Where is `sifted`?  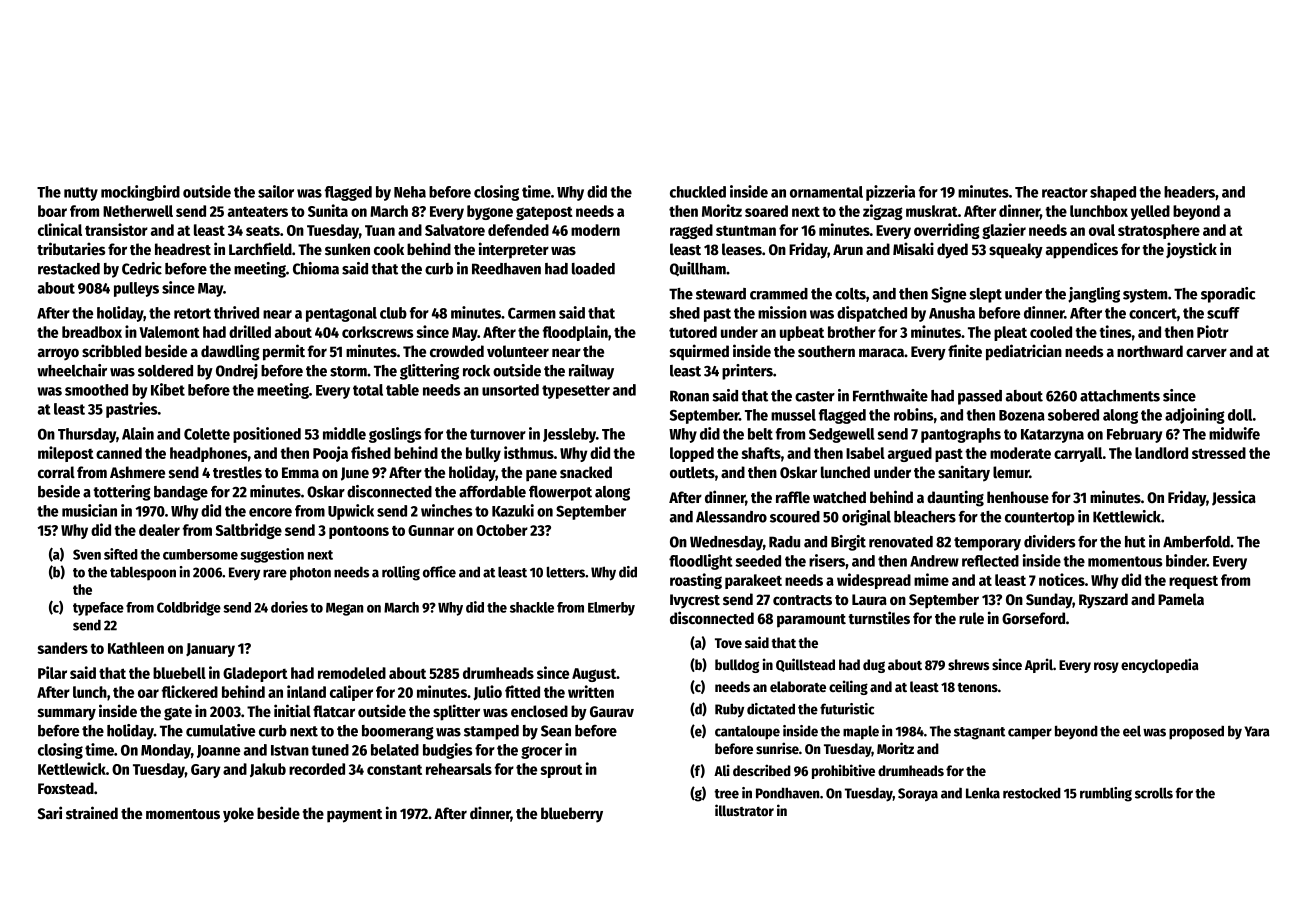 sifted is located at coordinates (121, 554).
